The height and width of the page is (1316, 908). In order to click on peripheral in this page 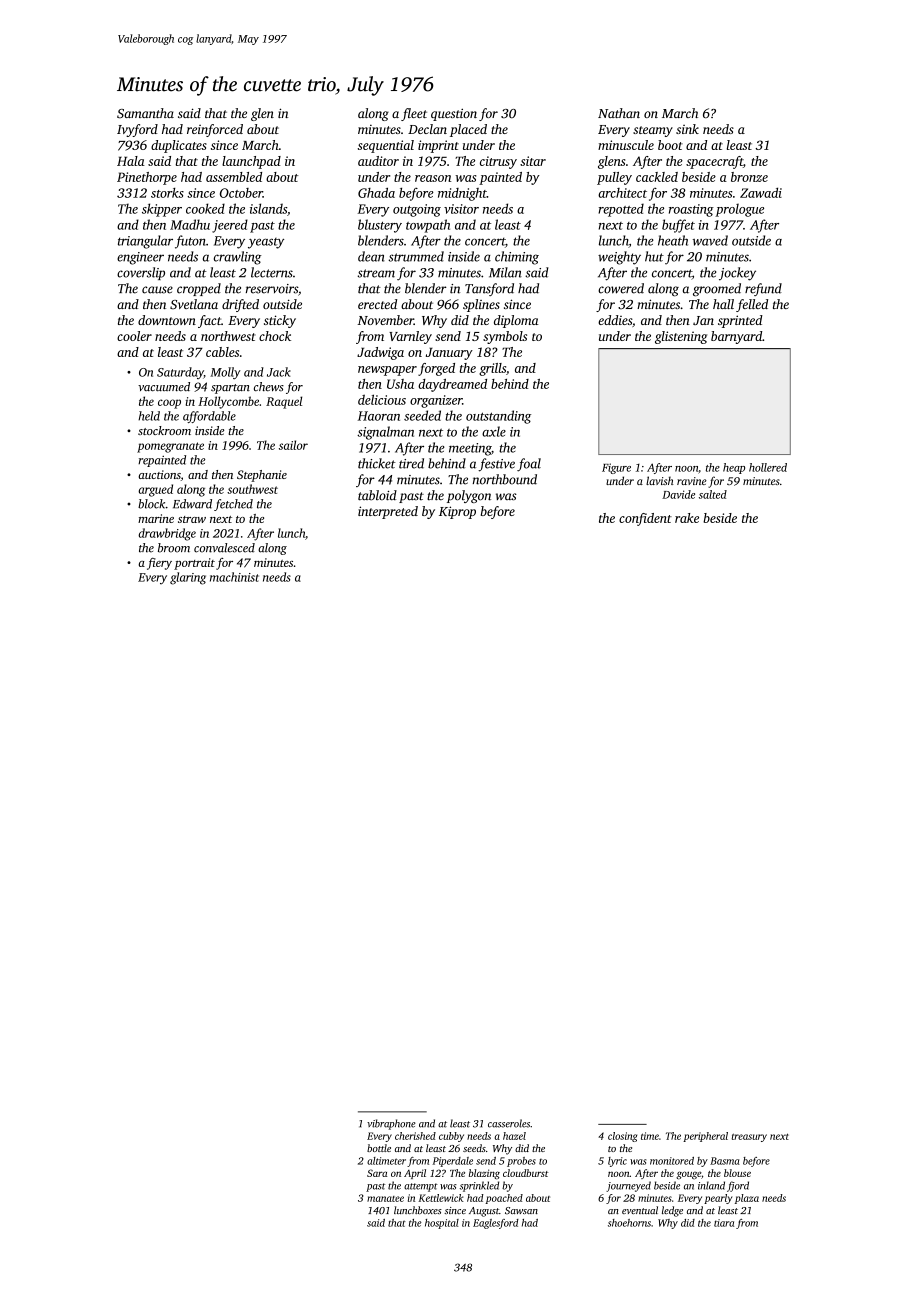, I will do `click(705, 1137)`.
